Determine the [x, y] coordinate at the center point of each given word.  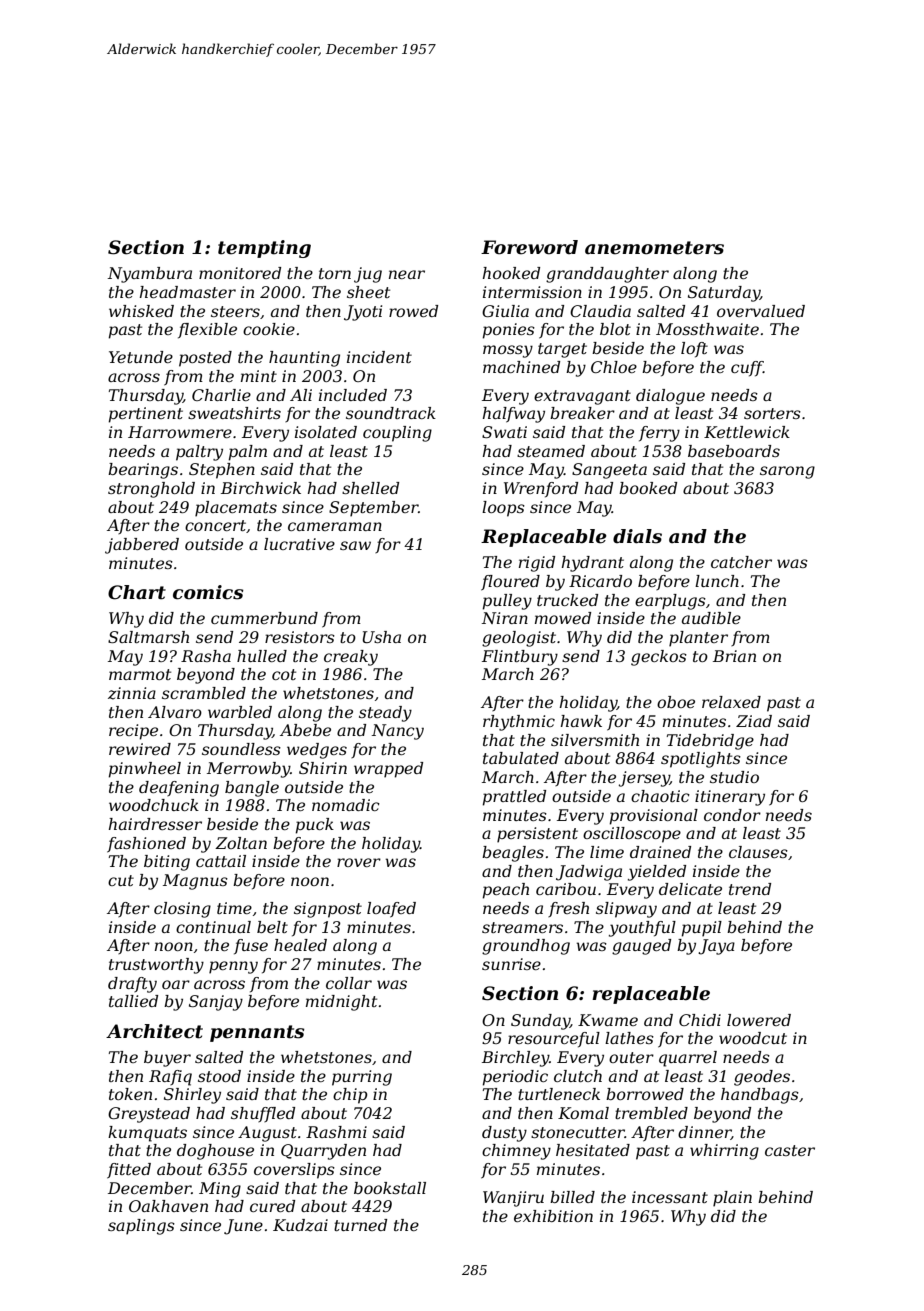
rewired [140, 749]
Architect [154, 1031]
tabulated [521, 758]
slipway [626, 910]
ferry [659, 434]
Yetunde [141, 357]
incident [379, 357]
